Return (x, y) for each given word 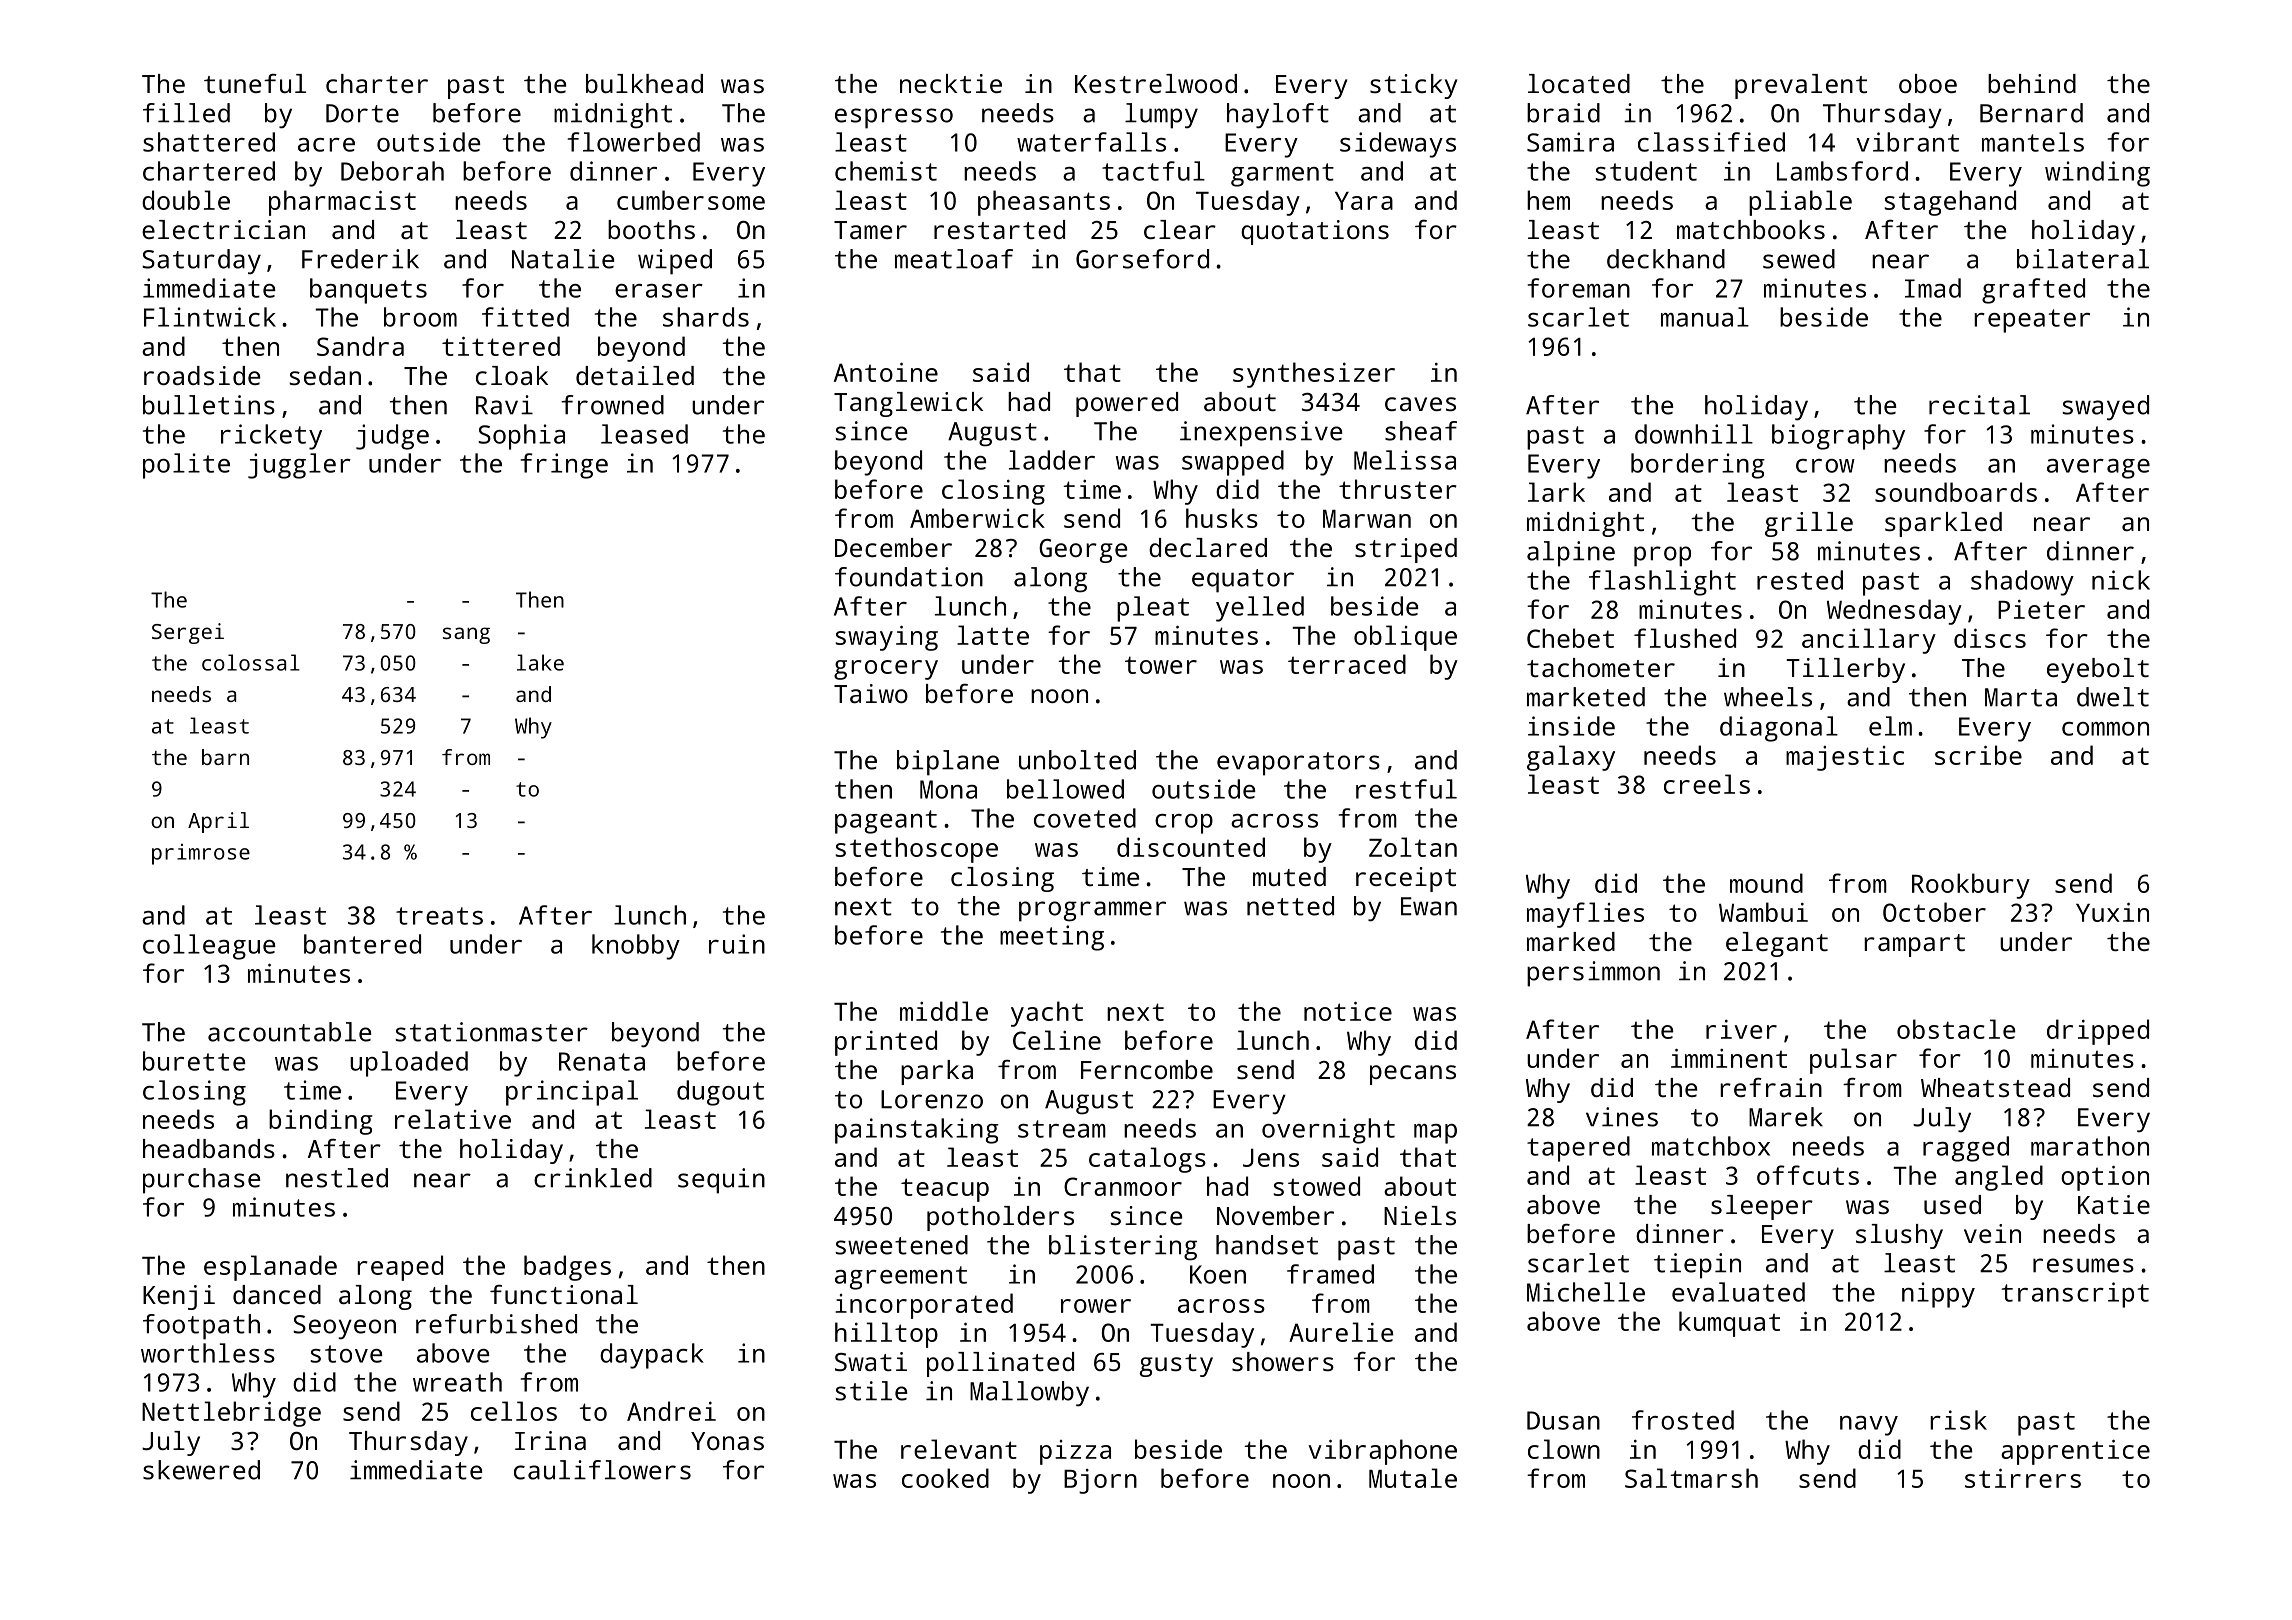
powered (1127, 404)
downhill (1694, 434)
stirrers (2023, 1478)
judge (392, 437)
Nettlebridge (231, 1414)
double (186, 200)
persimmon (1593, 974)
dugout (720, 1093)
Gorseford (1142, 259)
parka (937, 1072)
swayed (2105, 408)
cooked (945, 1478)
